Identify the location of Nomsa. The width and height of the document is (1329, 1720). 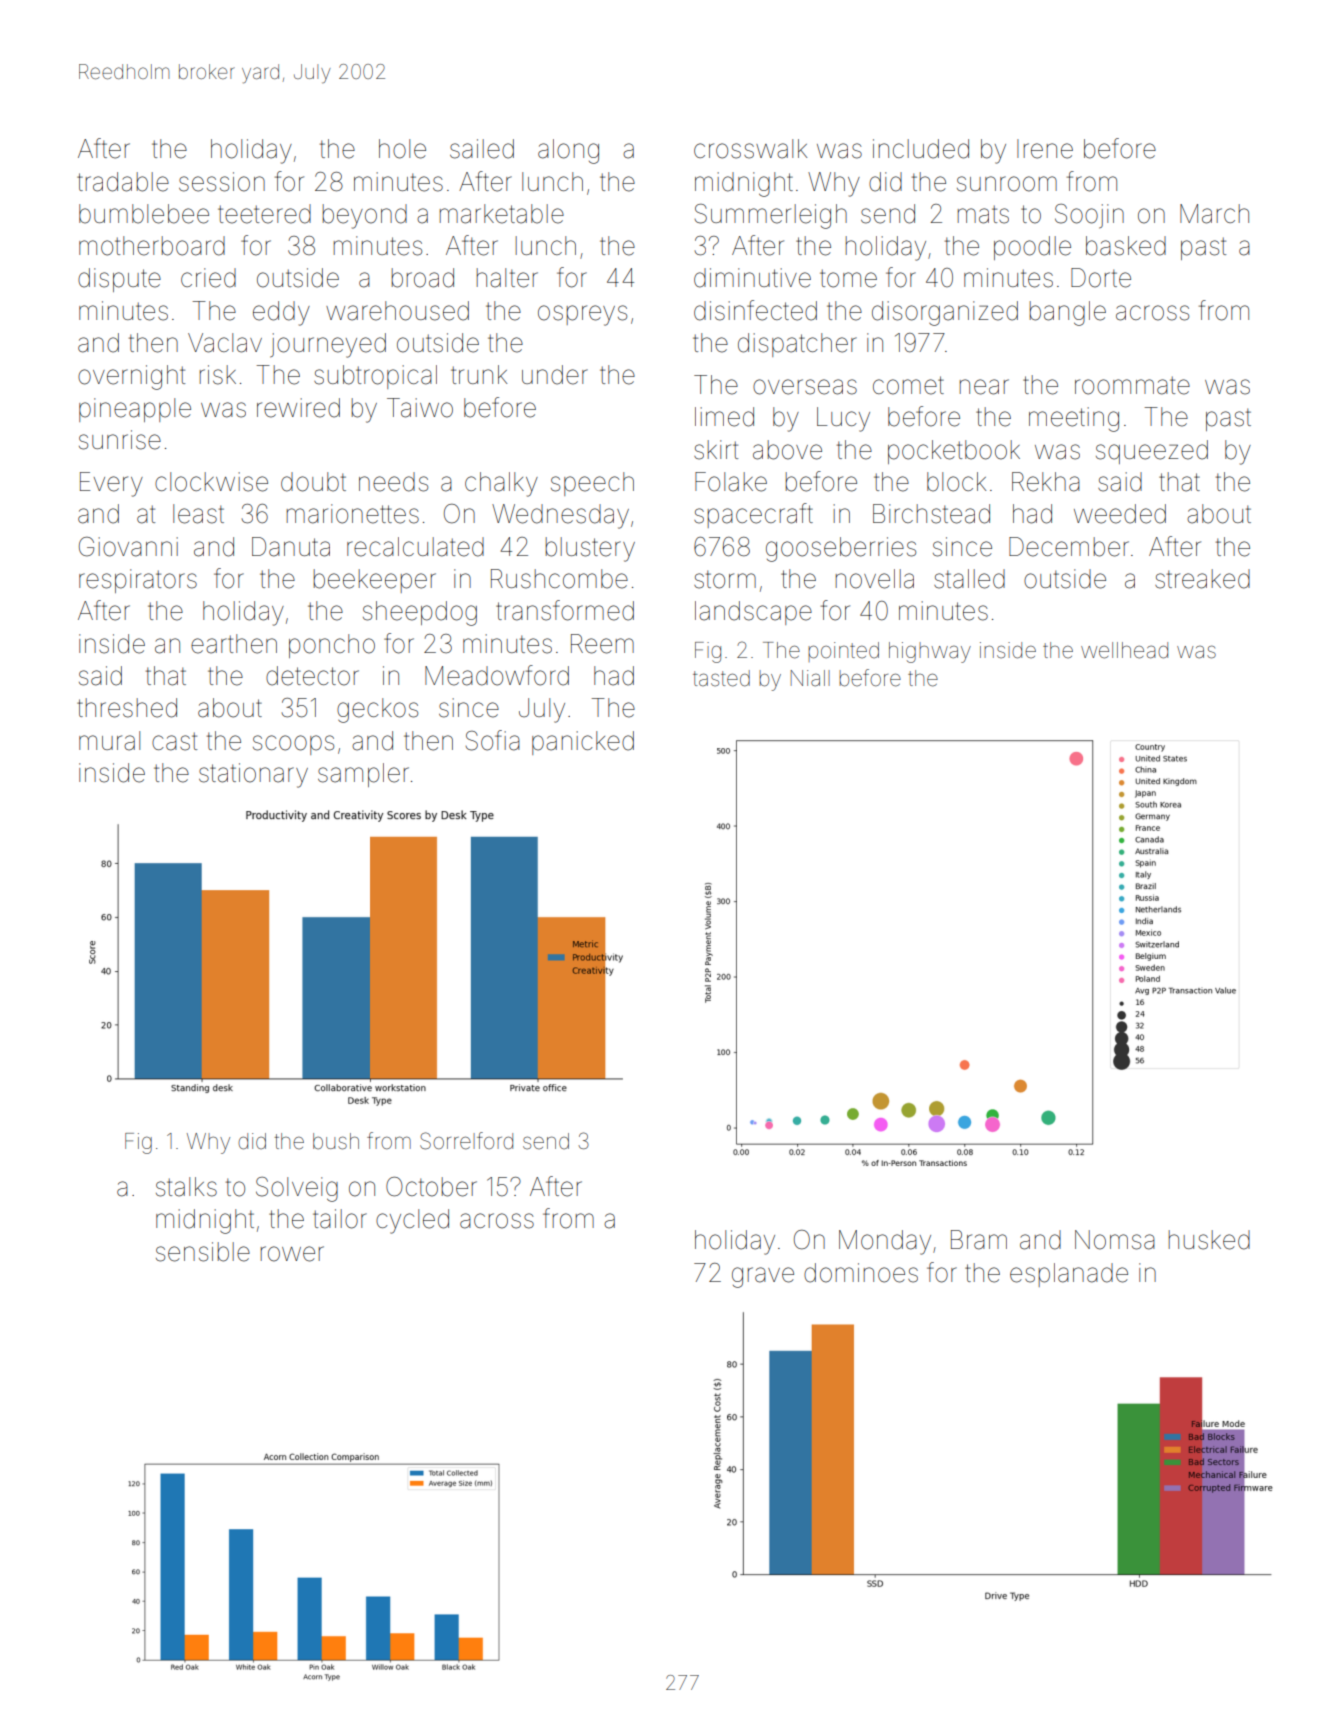
(1115, 1240).
